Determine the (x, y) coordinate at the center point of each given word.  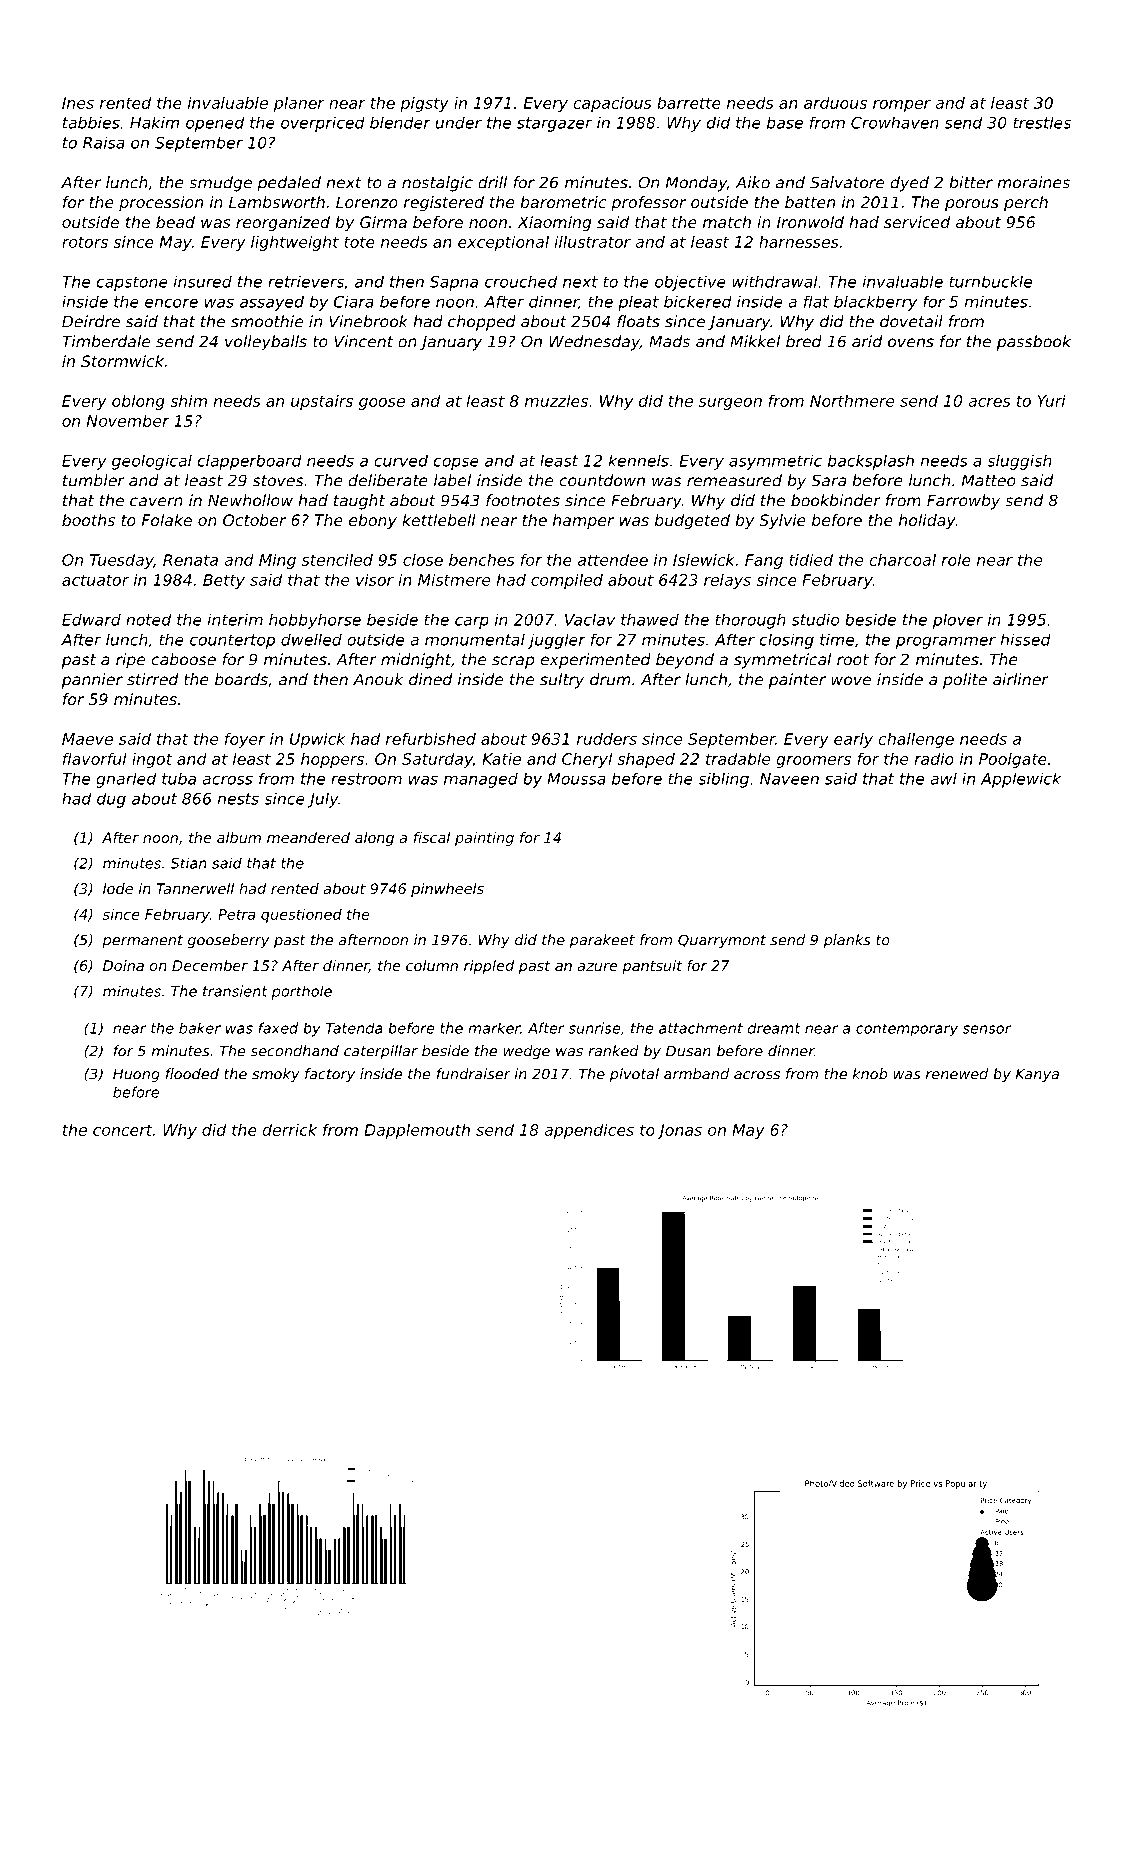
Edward (91, 620)
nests (238, 799)
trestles (1042, 123)
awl (943, 779)
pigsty (424, 104)
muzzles (556, 401)
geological (152, 462)
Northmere (852, 401)
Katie (501, 759)
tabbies (91, 123)
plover (958, 621)
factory (330, 1075)
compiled (567, 581)
